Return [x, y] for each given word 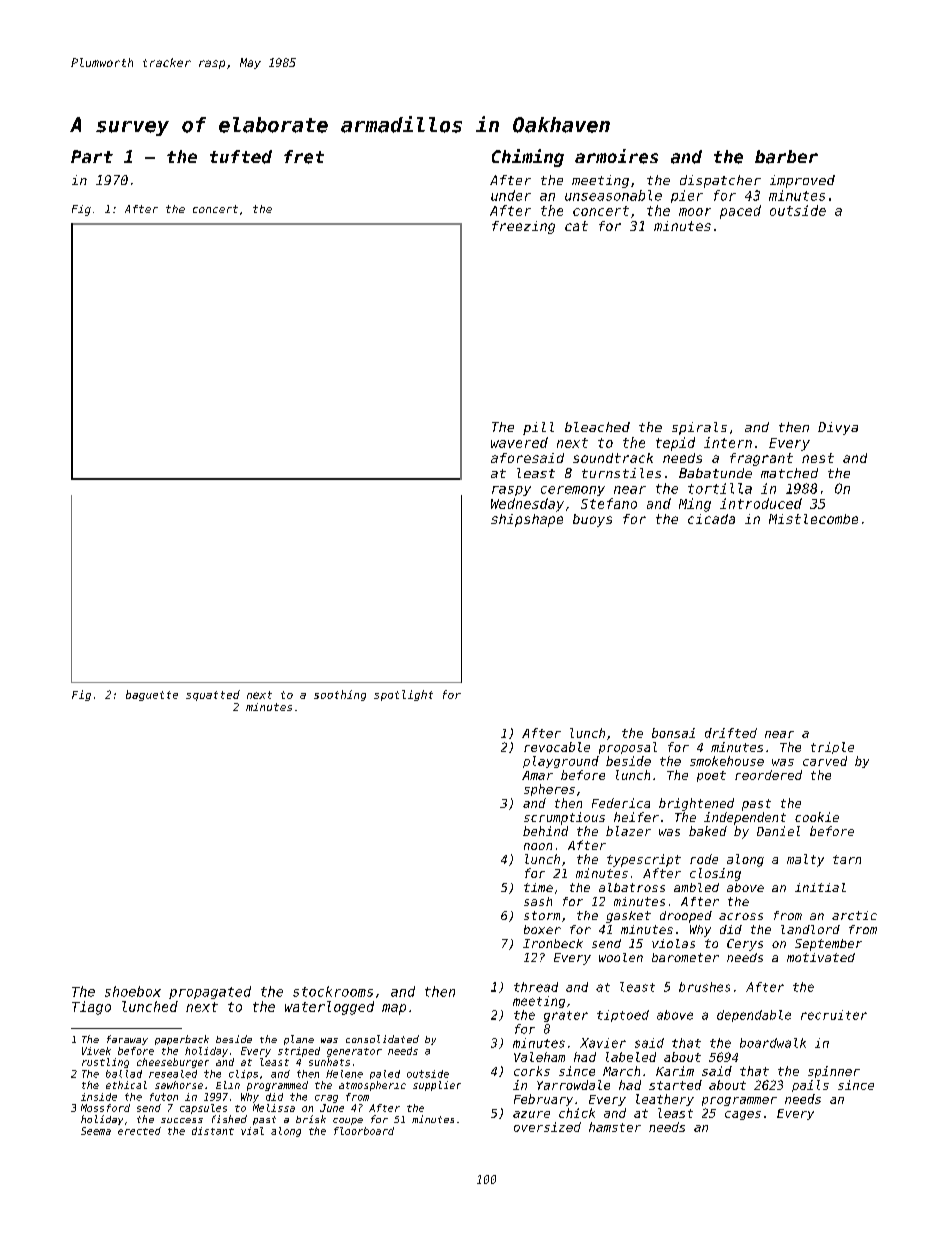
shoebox [133, 991]
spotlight [403, 695]
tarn [847, 859]
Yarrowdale [573, 1085]
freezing [523, 227]
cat [576, 226]
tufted [241, 157]
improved [802, 181]
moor [695, 212]
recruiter [834, 1015]
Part [92, 156]
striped [299, 1052]
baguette [152, 695]
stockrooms [333, 991]
